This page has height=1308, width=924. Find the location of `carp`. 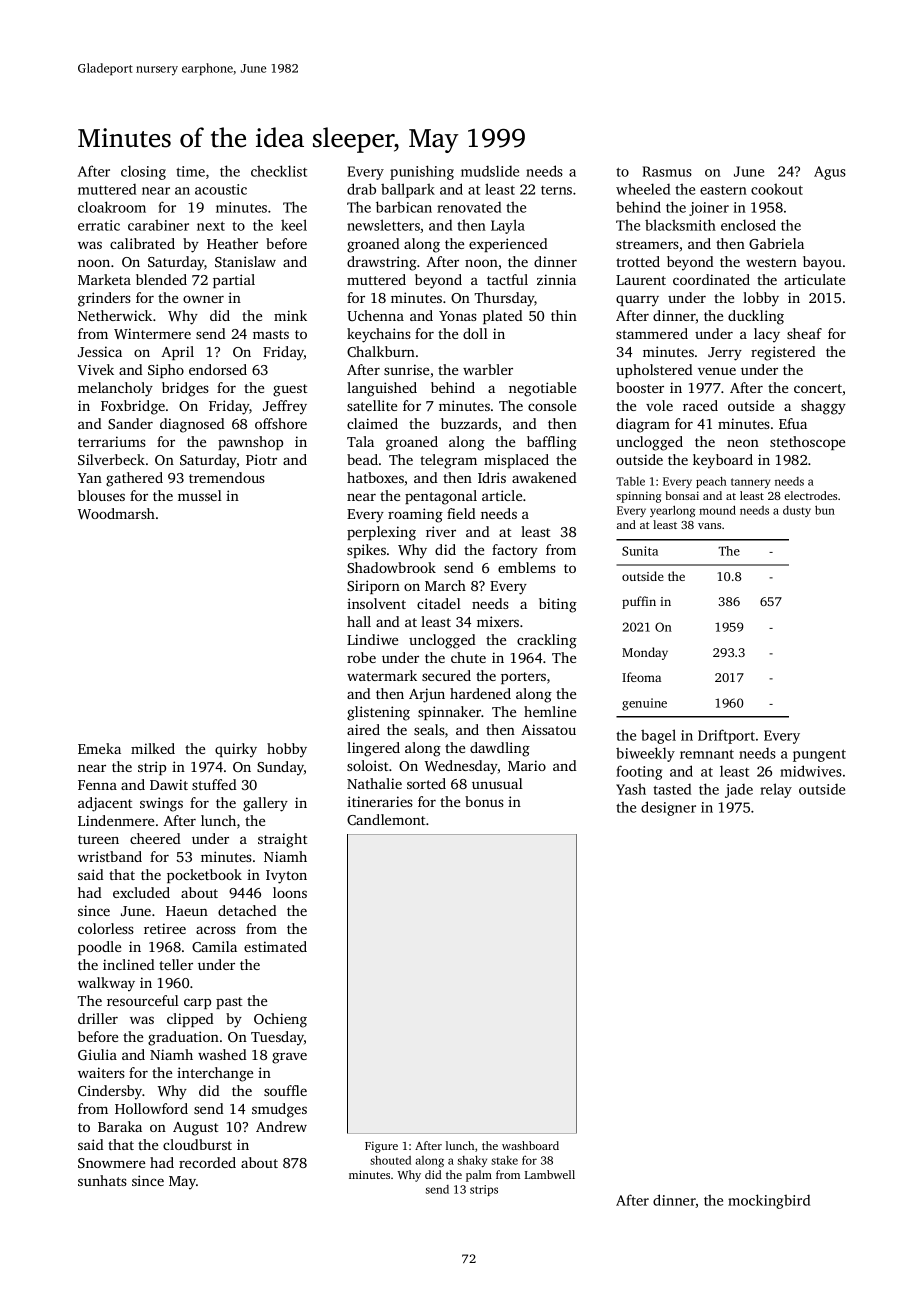

carp is located at coordinates (197, 1003).
